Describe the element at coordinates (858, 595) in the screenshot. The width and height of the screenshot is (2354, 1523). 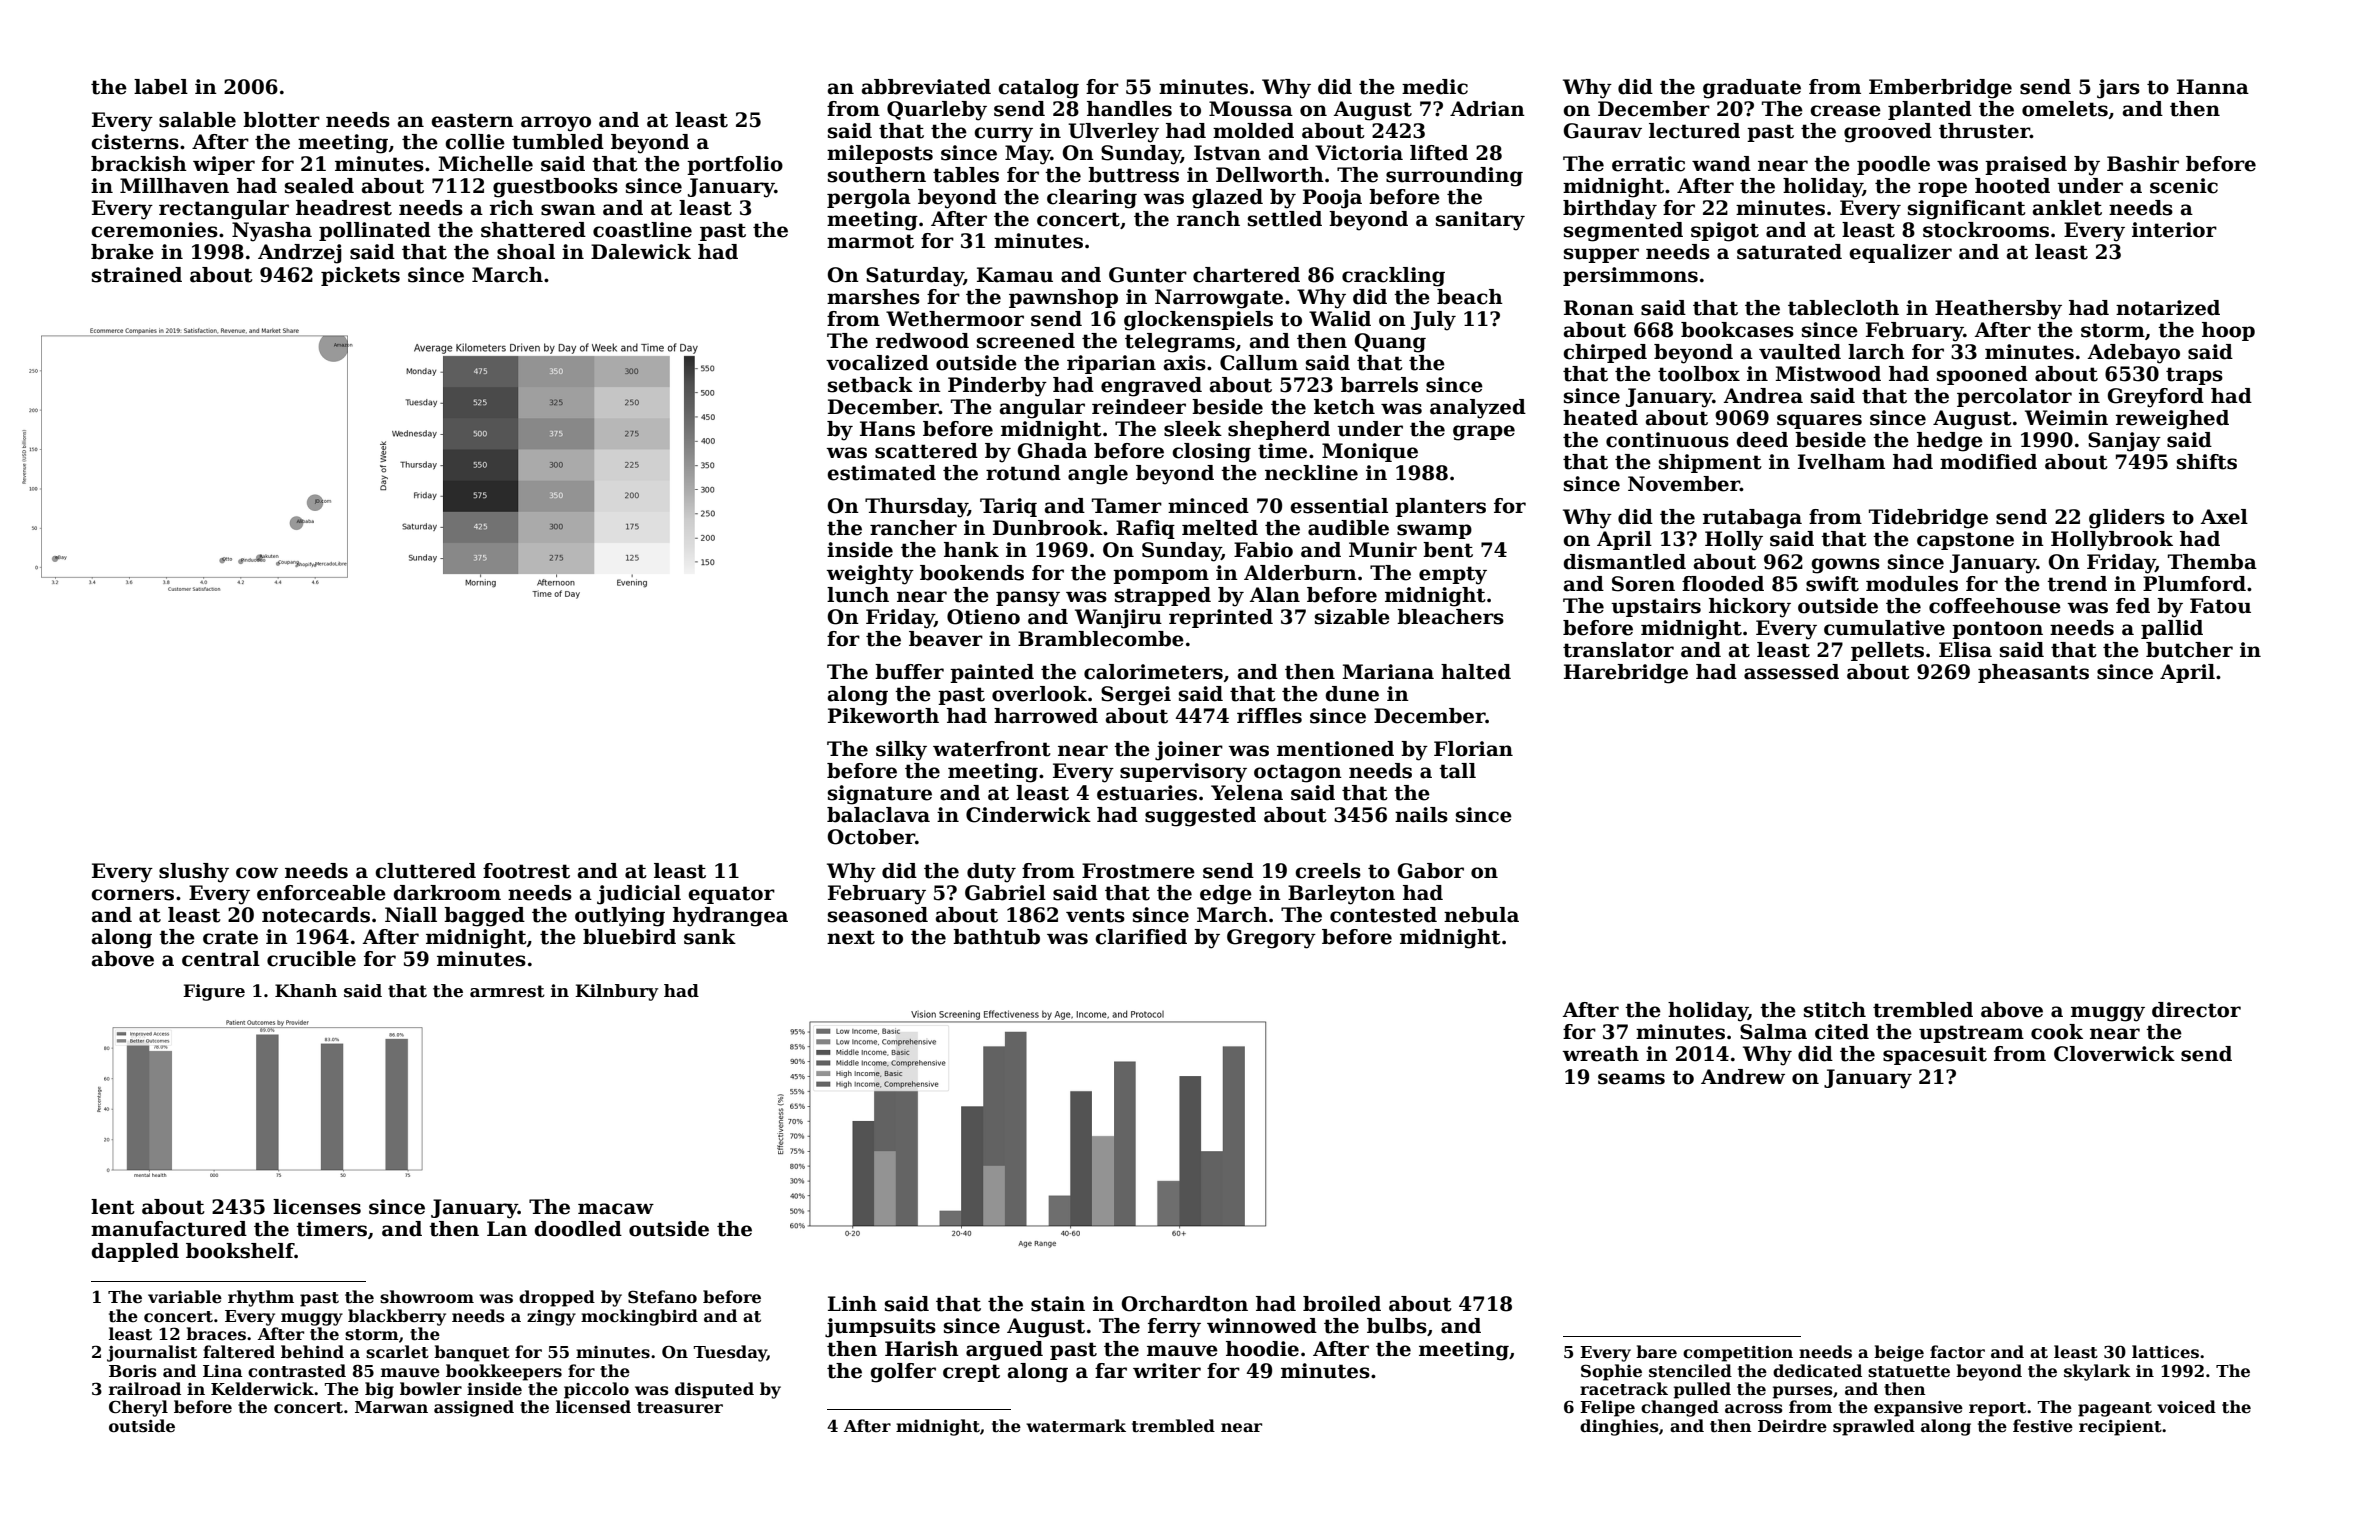
I see `lunch` at that location.
